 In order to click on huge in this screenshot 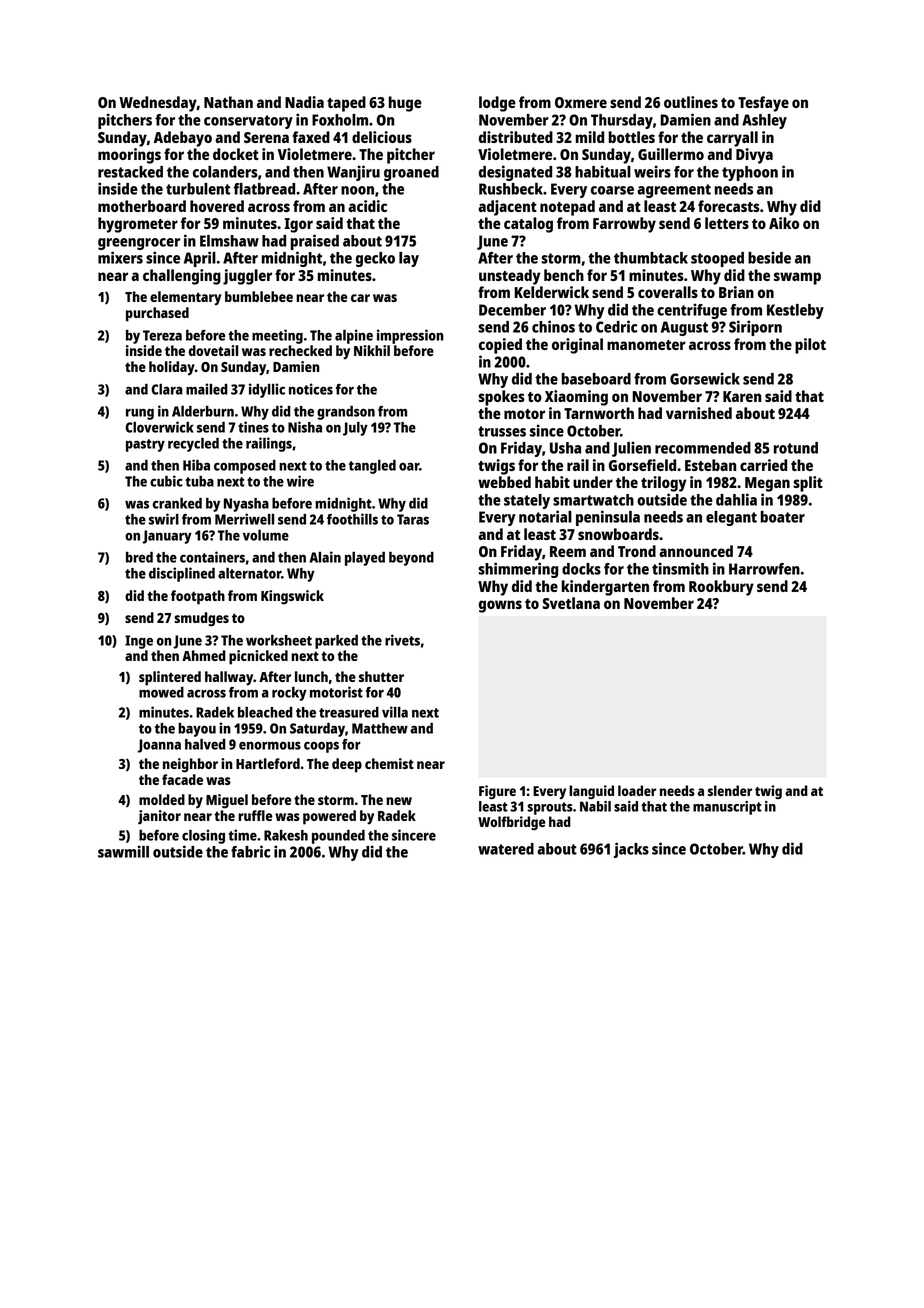, I will do `click(405, 104)`.
